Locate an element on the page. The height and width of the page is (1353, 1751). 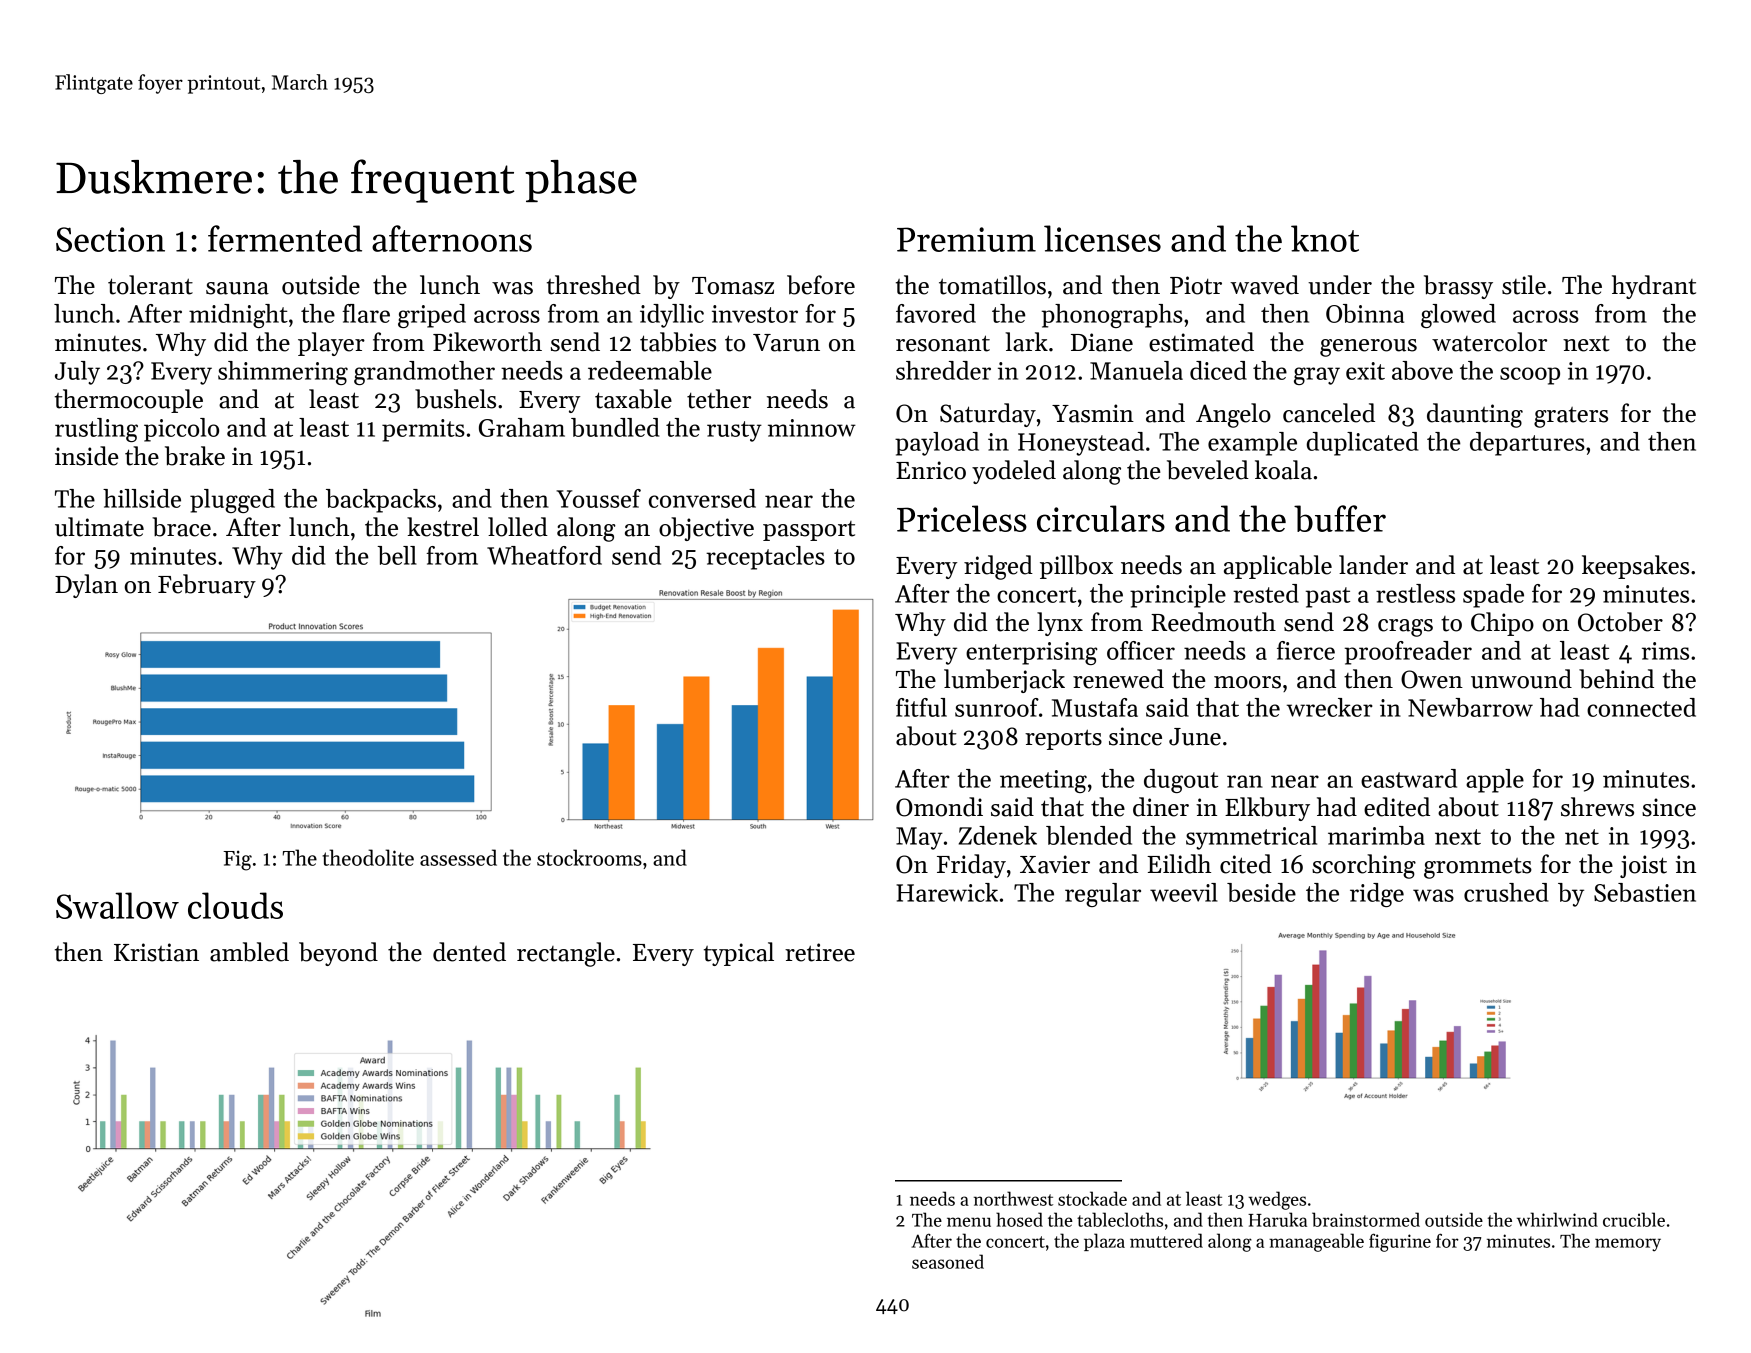
fermented is located at coordinates (285, 238).
